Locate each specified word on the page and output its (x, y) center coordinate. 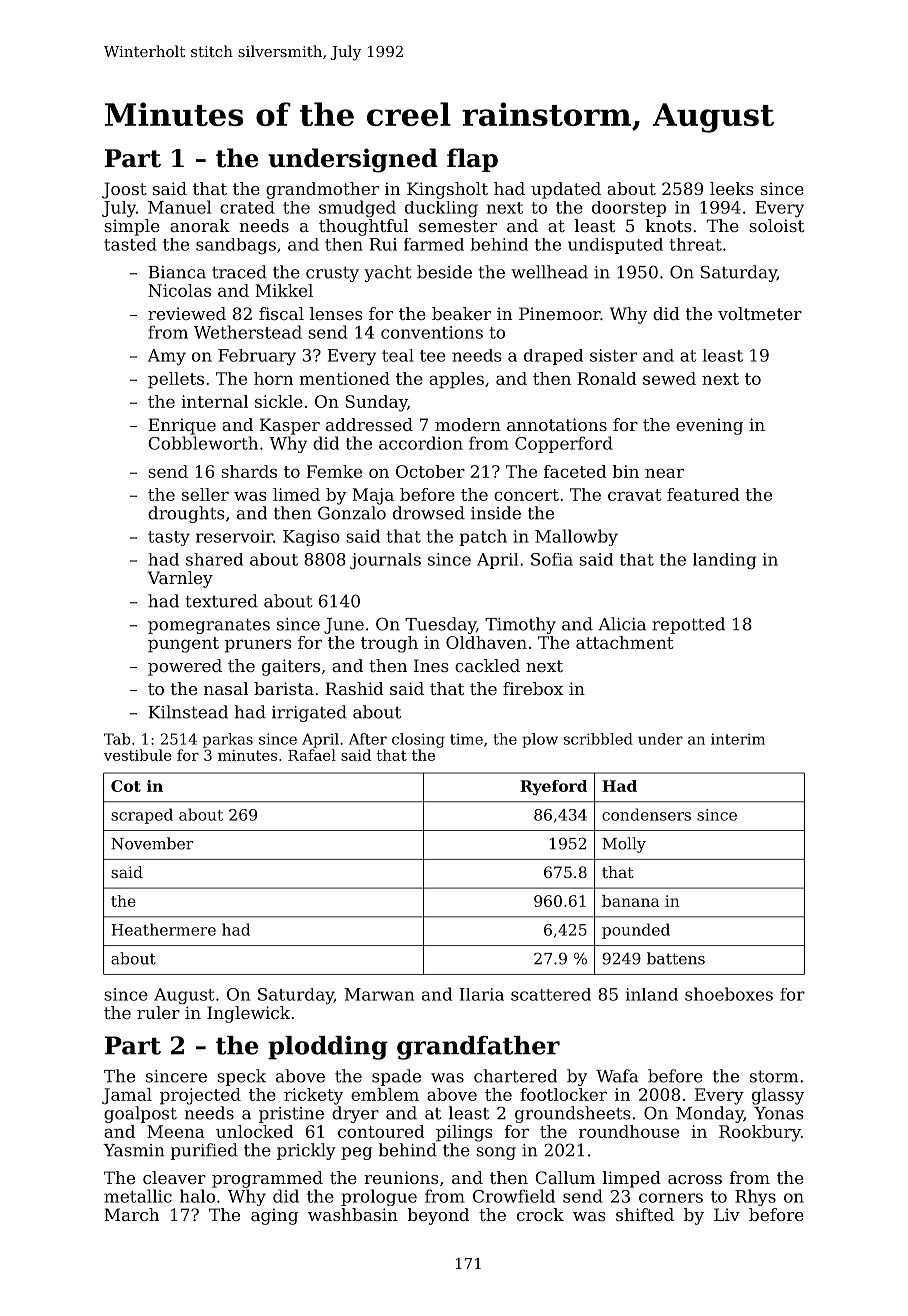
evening (709, 426)
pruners (258, 646)
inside (496, 513)
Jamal (127, 1096)
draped (553, 357)
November (152, 843)
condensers (646, 814)
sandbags (236, 246)
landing (724, 561)
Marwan (379, 994)
